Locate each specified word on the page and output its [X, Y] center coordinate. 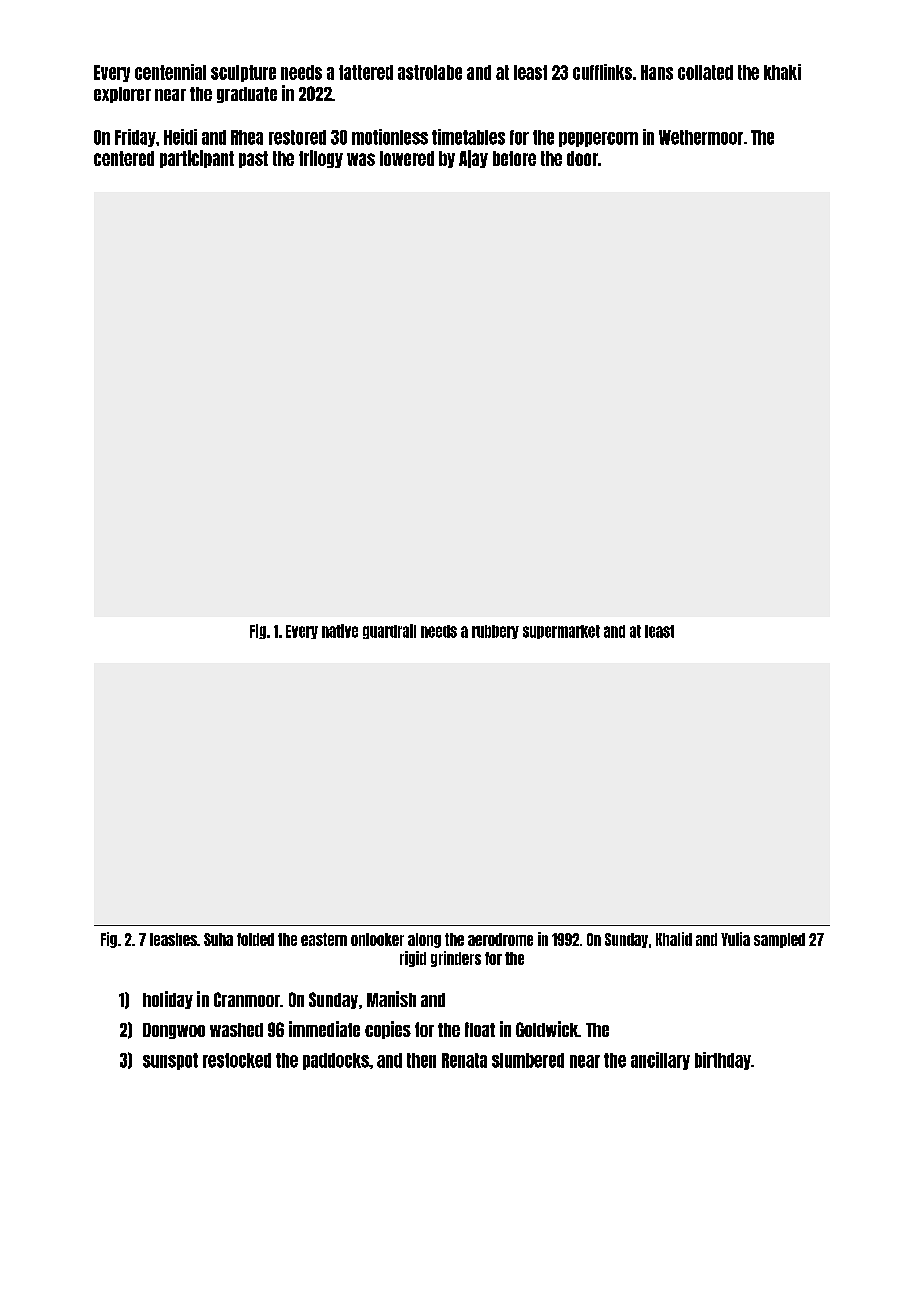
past [253, 159]
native [340, 631]
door [582, 158]
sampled [779, 940]
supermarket [561, 632]
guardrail [389, 631]
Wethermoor [701, 137]
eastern [324, 939]
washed [236, 1030]
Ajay [473, 159]
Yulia [735, 939]
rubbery [495, 632]
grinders [456, 959]
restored [297, 137]
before [514, 158]
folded [255, 939]
